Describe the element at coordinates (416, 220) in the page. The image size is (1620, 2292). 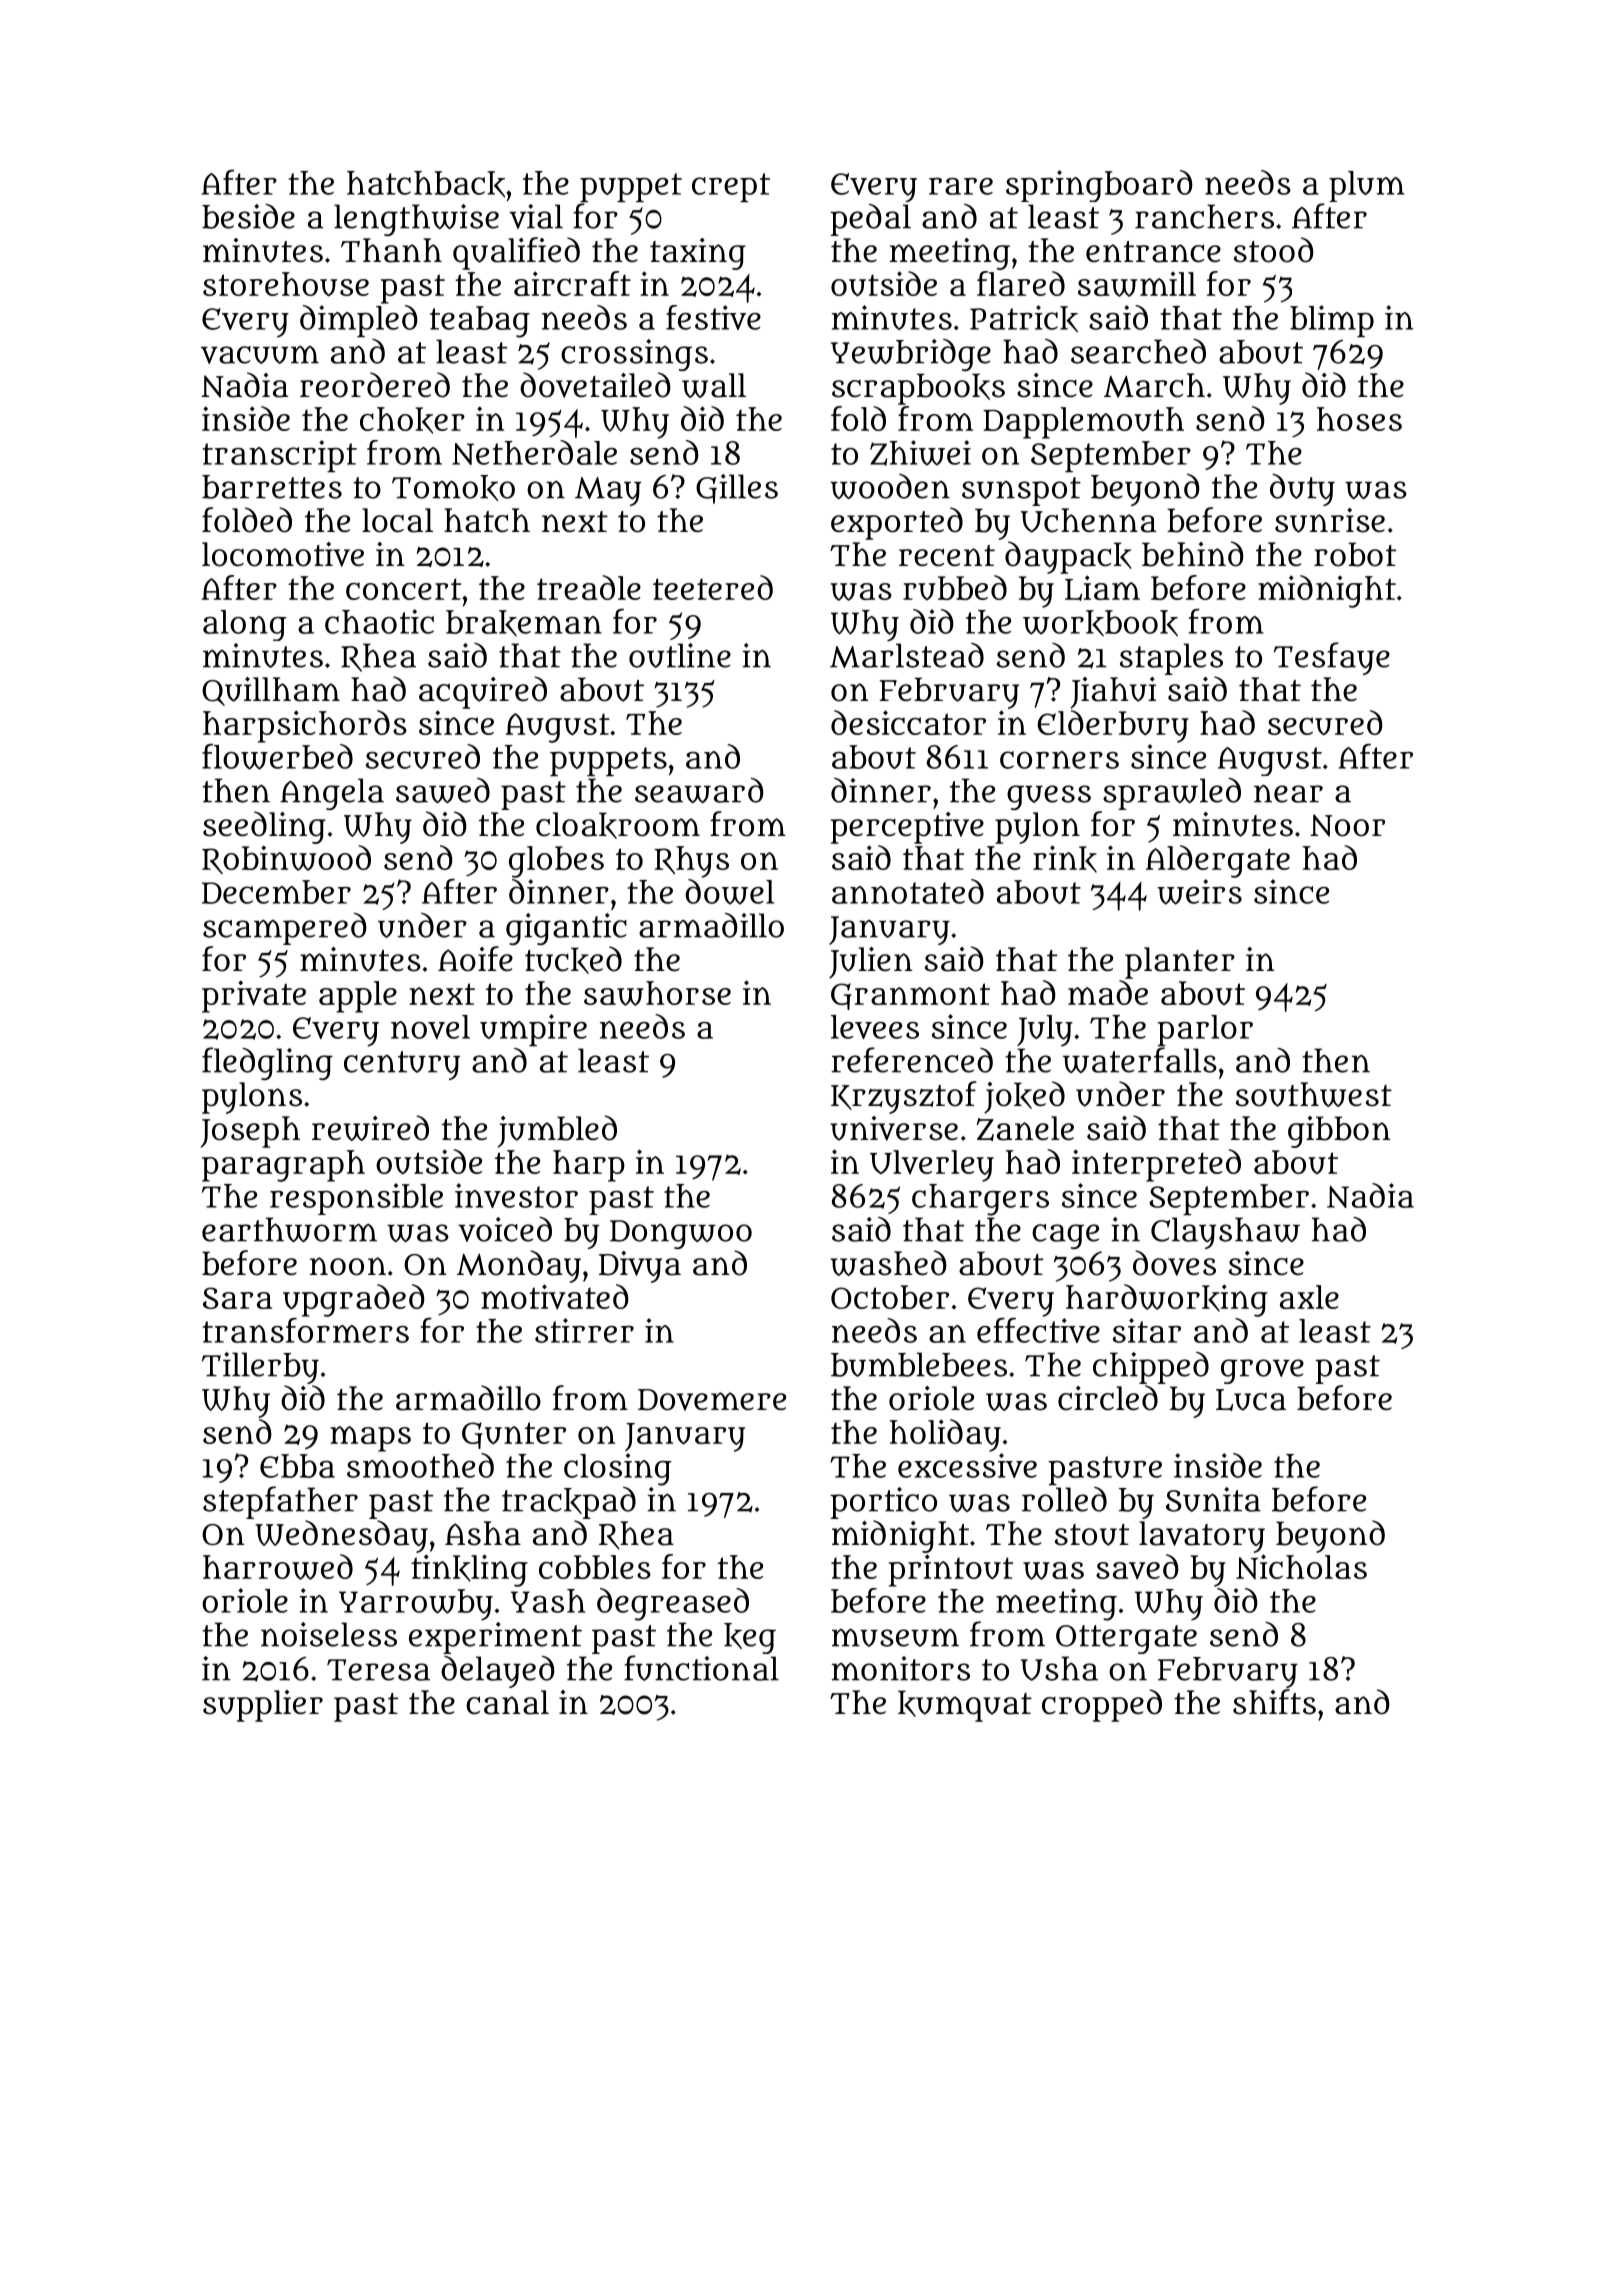
I see `lengthwise` at that location.
